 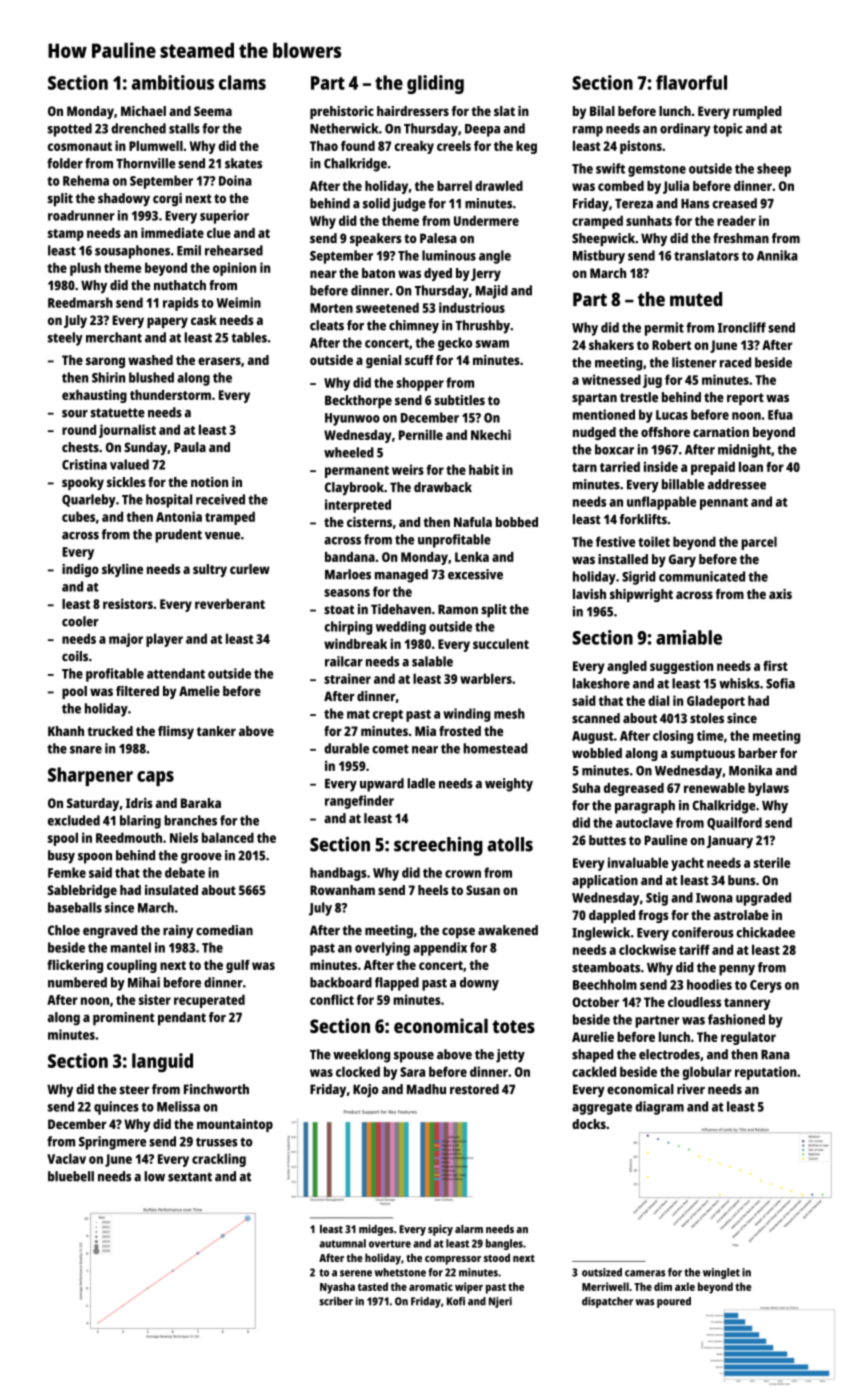 What do you see at coordinates (685, 130) in the screenshot?
I see `ordinary` at bounding box center [685, 130].
